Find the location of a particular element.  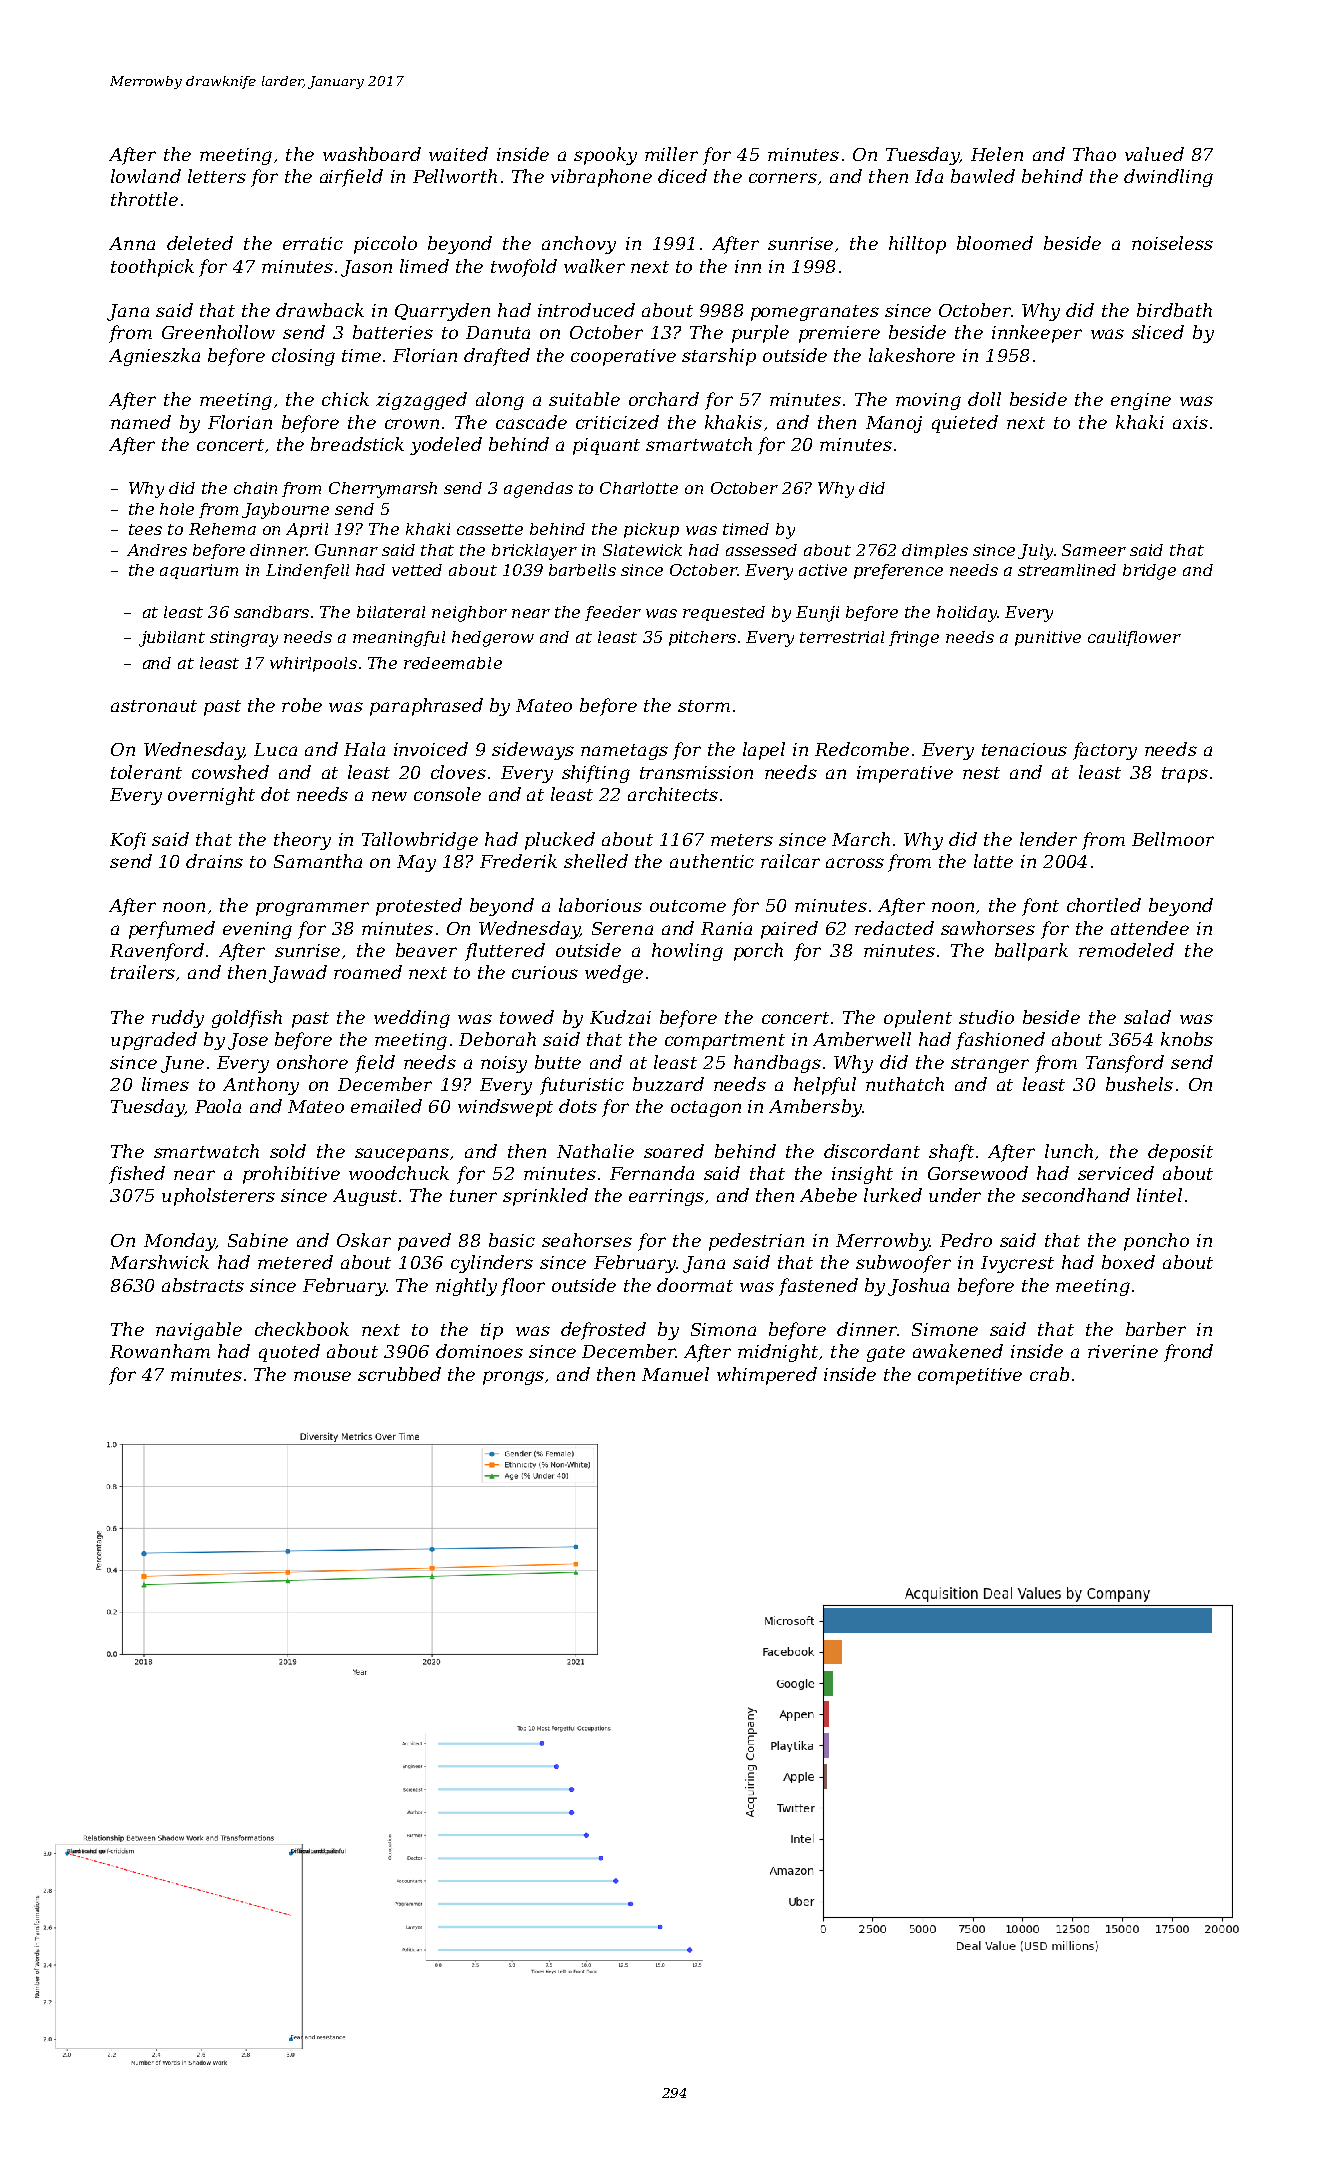

cowshed is located at coordinates (230, 772).
